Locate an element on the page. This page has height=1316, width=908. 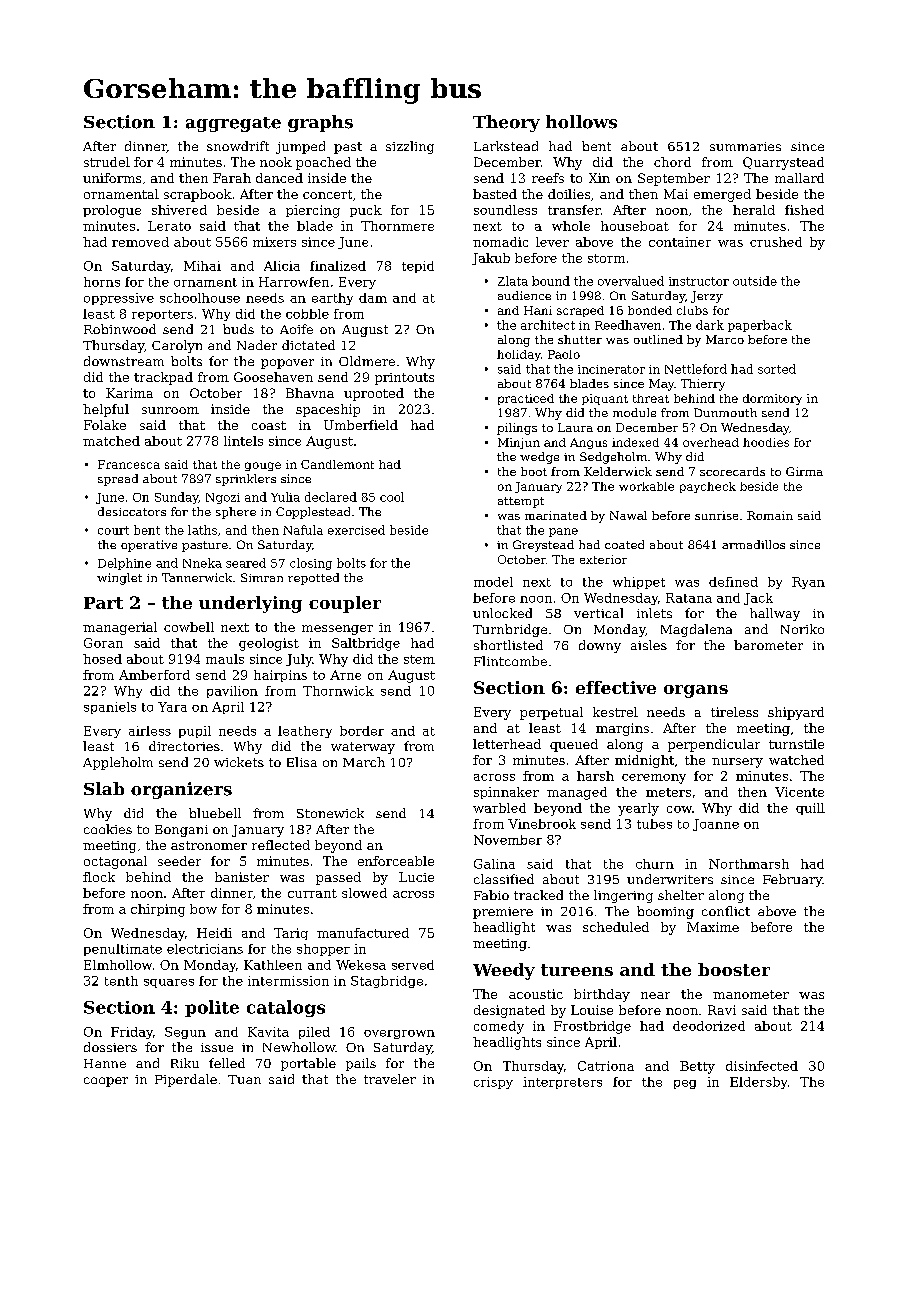
Magdalena is located at coordinates (696, 630).
